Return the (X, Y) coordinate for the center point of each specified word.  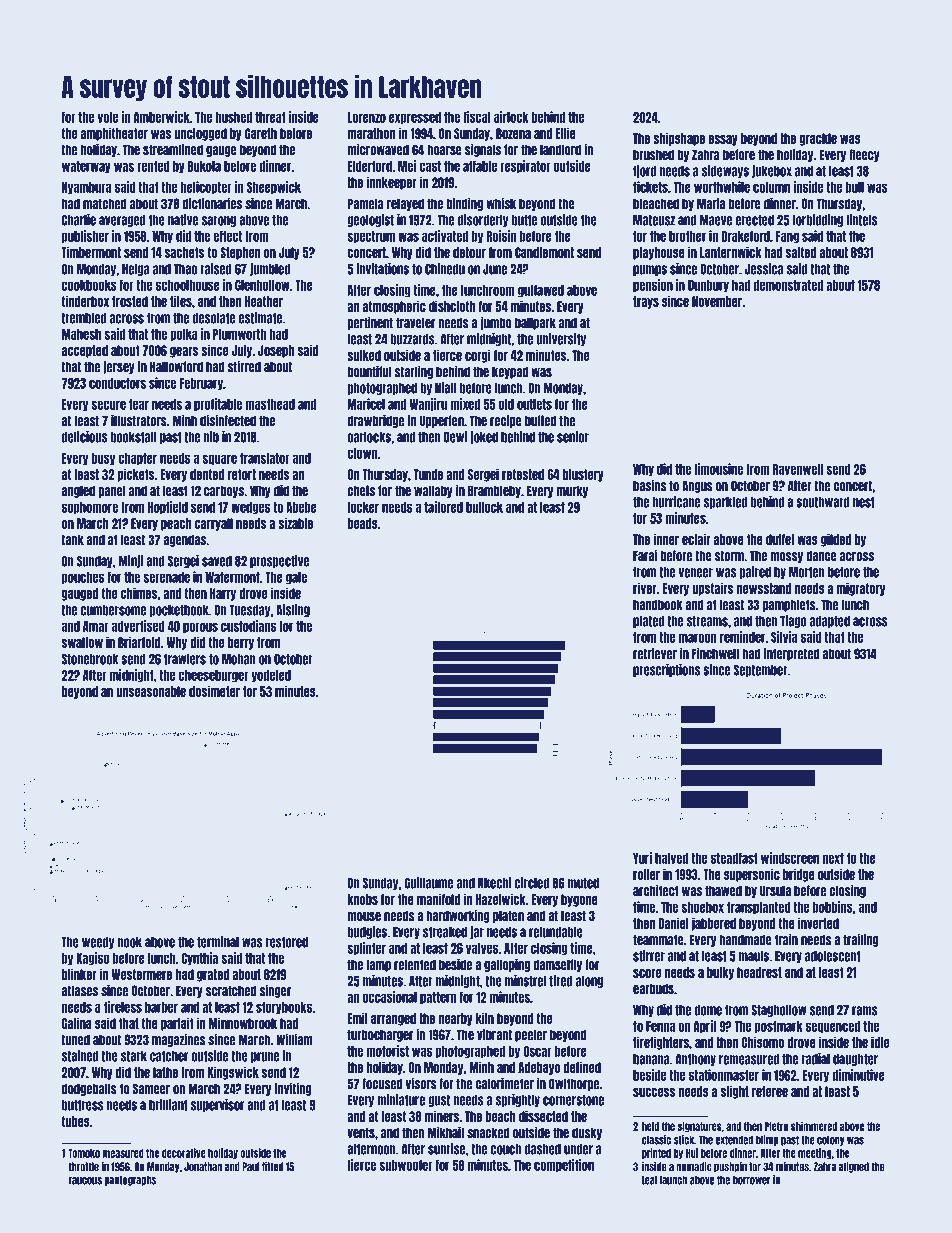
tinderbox (85, 301)
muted (583, 883)
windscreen (790, 858)
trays (646, 302)
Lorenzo (366, 117)
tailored (443, 507)
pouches (83, 578)
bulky (720, 973)
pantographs (130, 1181)
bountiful (369, 371)
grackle (818, 139)
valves (482, 948)
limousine (718, 469)
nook (129, 942)
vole (108, 117)
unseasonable (151, 691)
